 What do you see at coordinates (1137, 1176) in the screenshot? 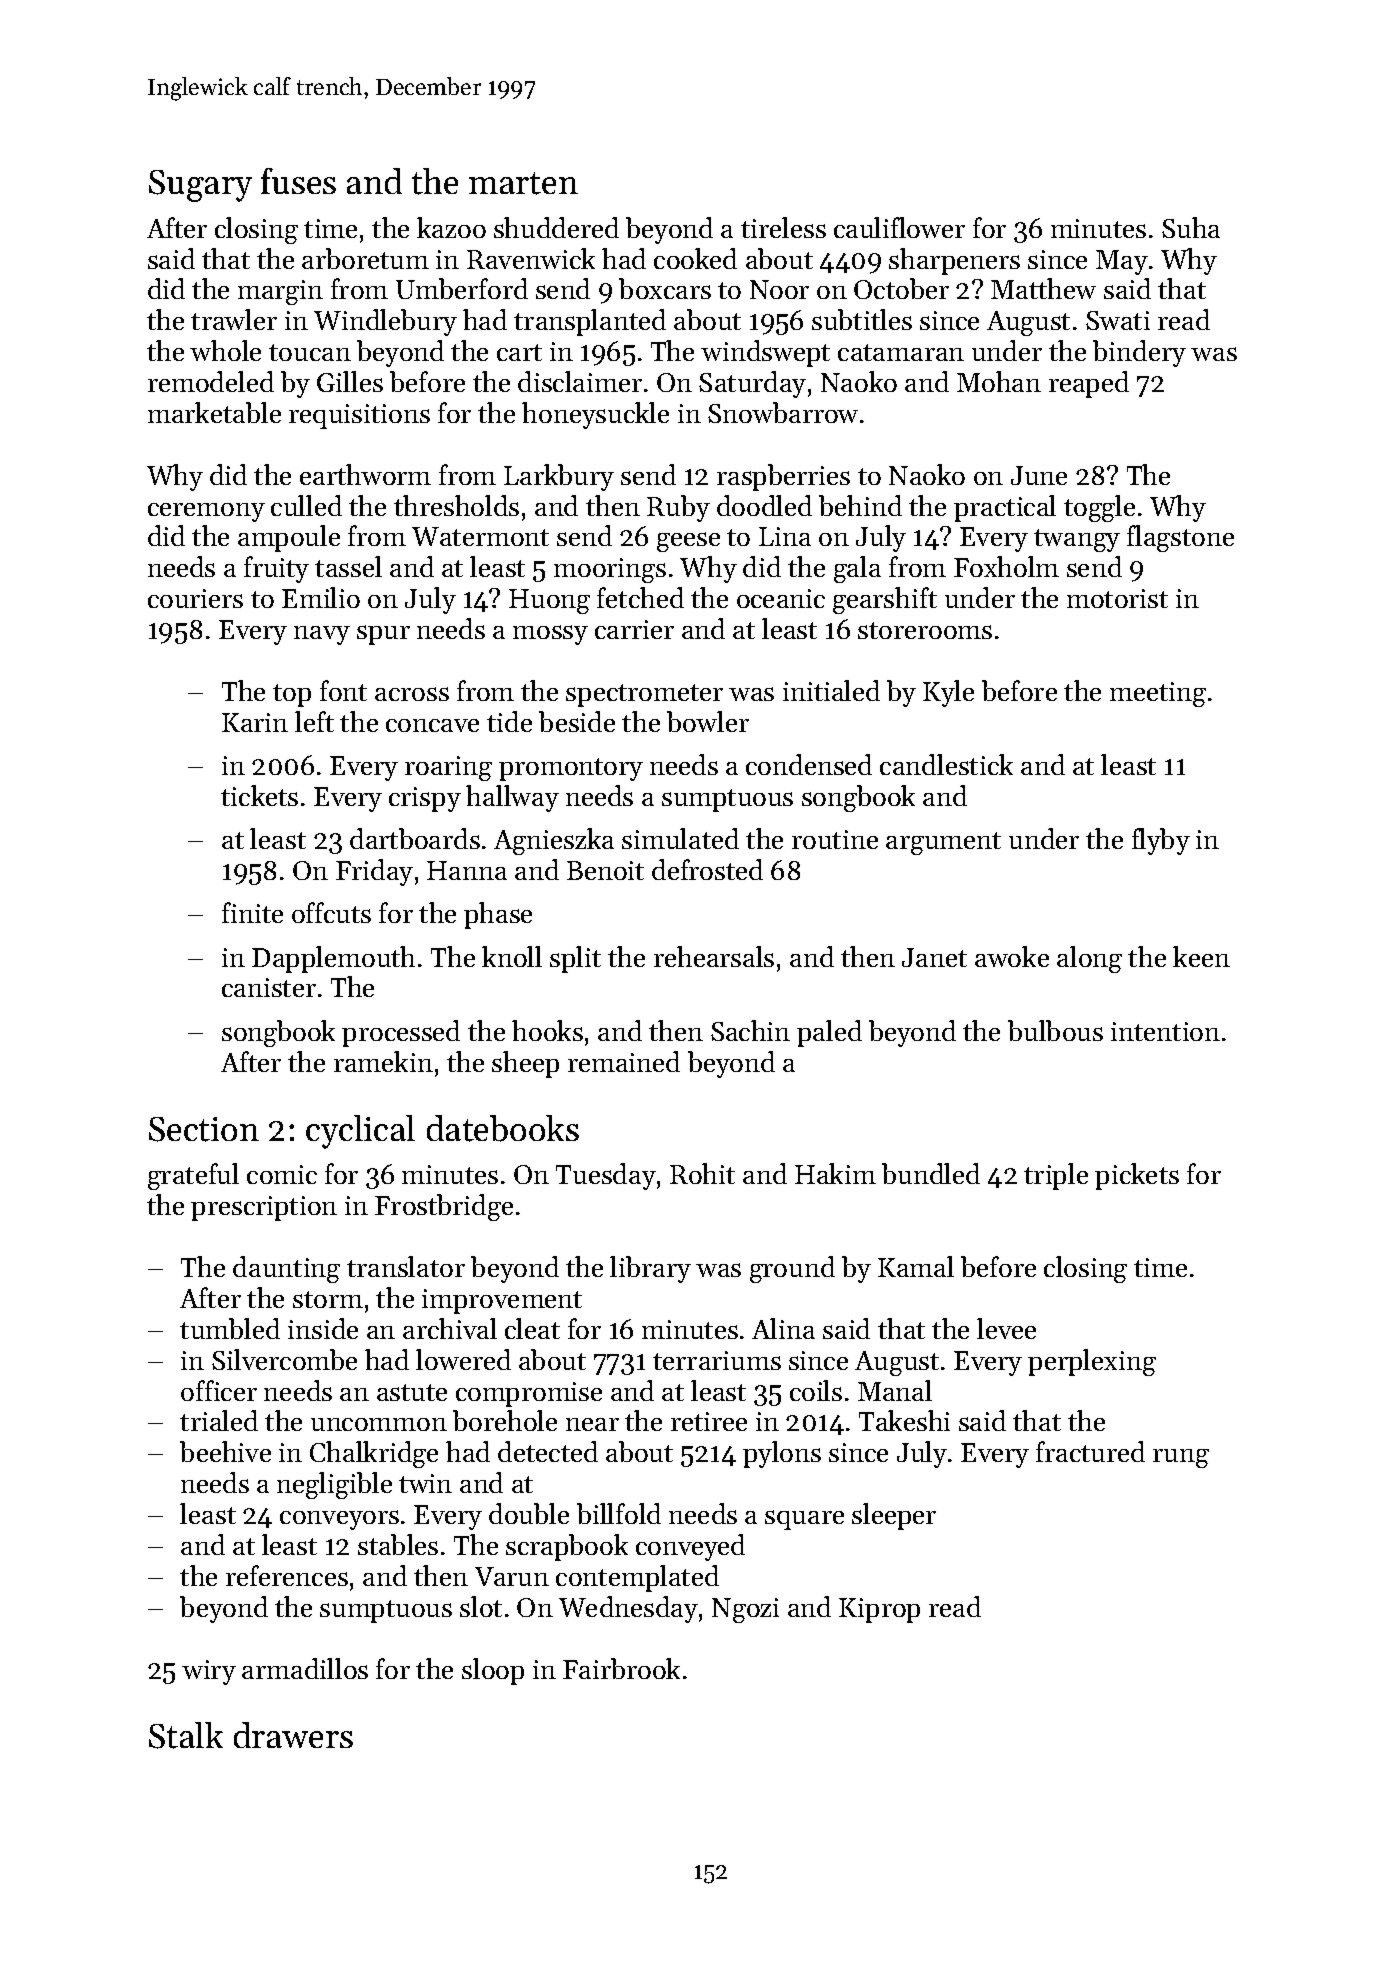
I see `pickets` at bounding box center [1137, 1176].
